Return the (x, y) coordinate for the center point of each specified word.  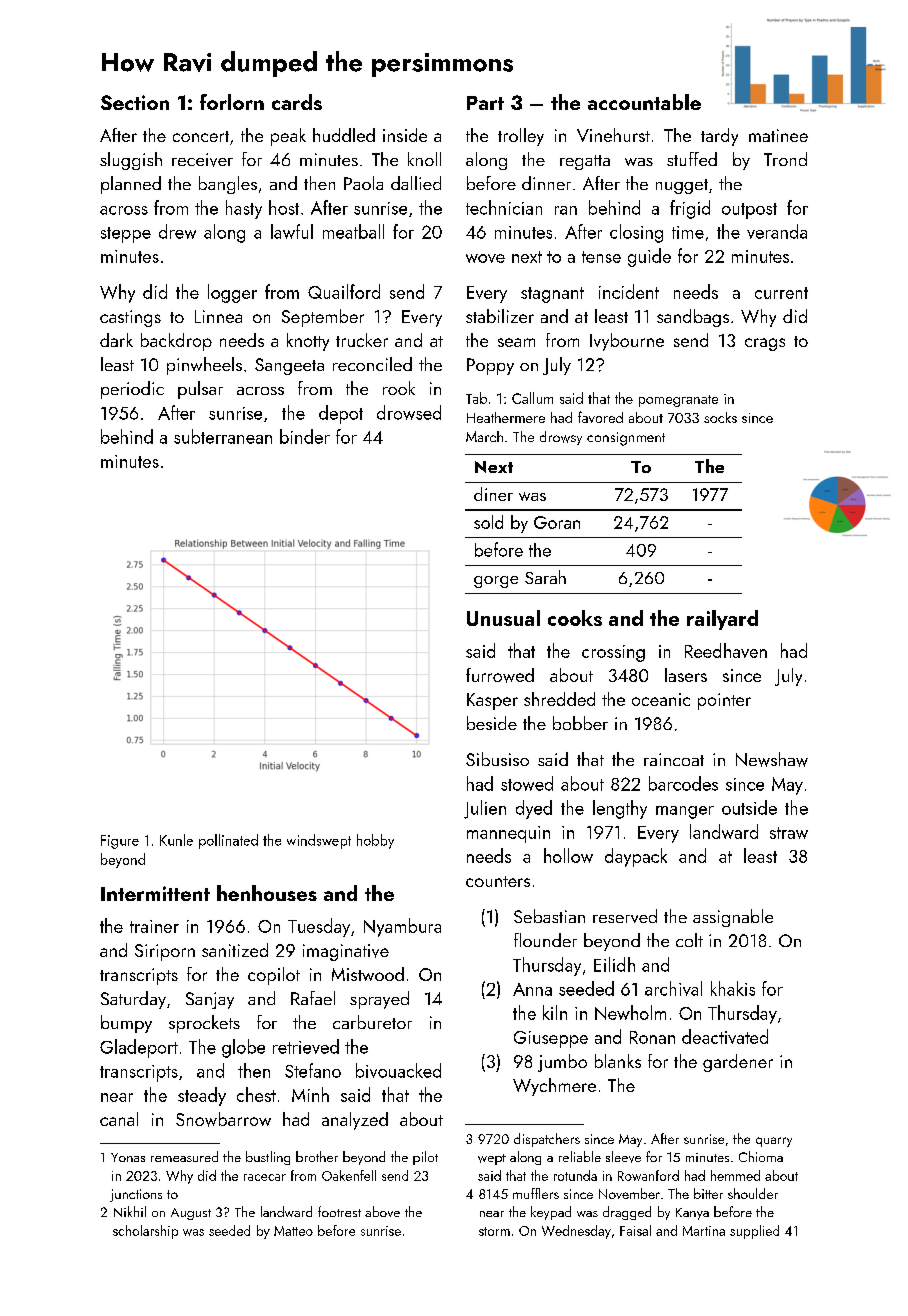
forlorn (232, 102)
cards (297, 102)
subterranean (223, 436)
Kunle (176, 840)
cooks (575, 618)
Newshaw (772, 759)
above (382, 1211)
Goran (557, 522)
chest (256, 1094)
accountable (644, 102)
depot (341, 414)
